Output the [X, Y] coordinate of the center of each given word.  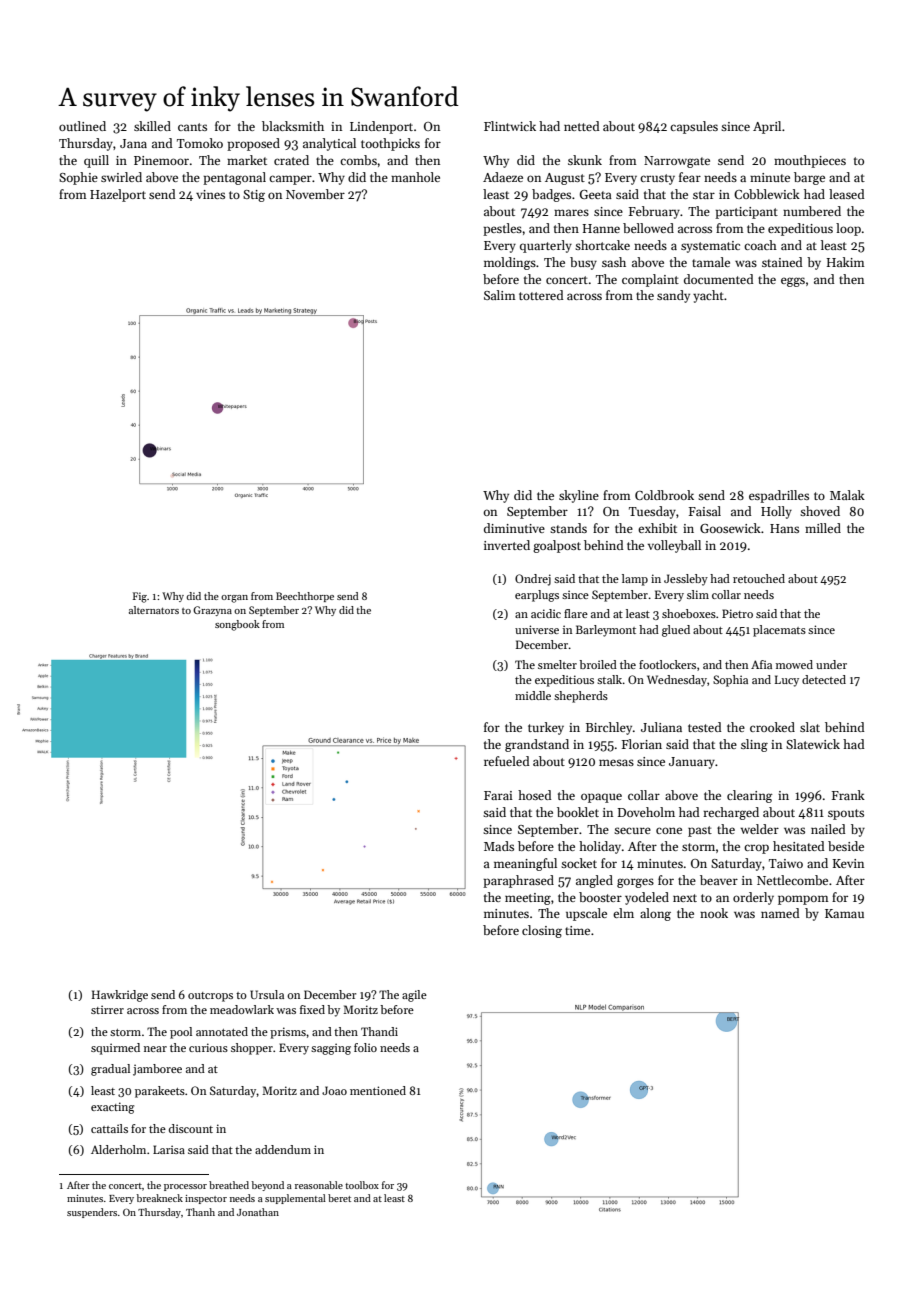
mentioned [378, 1090]
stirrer [107, 1009]
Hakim [846, 262]
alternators [154, 610]
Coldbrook [664, 495]
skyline [579, 496]
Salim [500, 295]
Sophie [78, 178]
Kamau [844, 913]
